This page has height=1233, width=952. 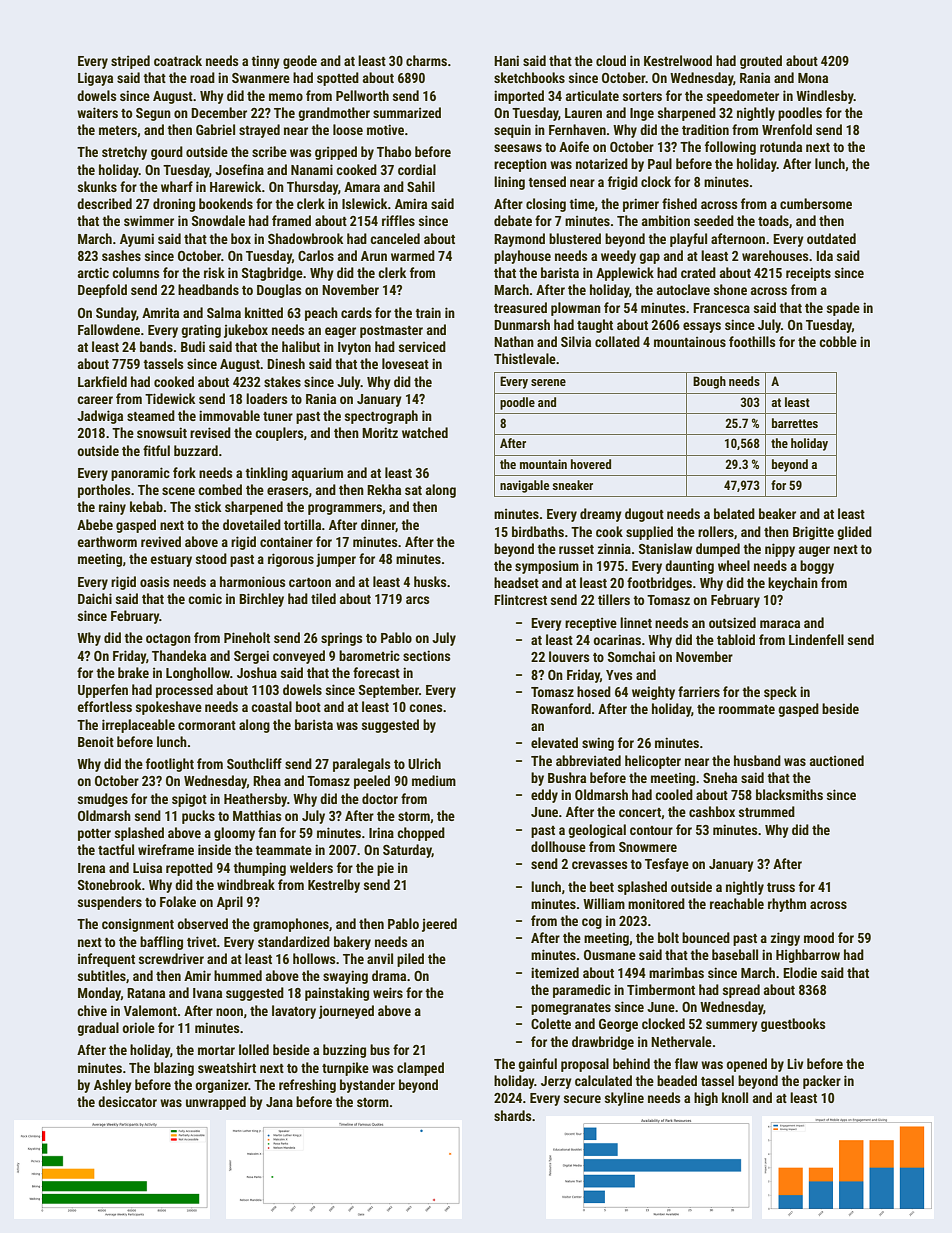 I want to click on Benoit, so click(x=96, y=741).
